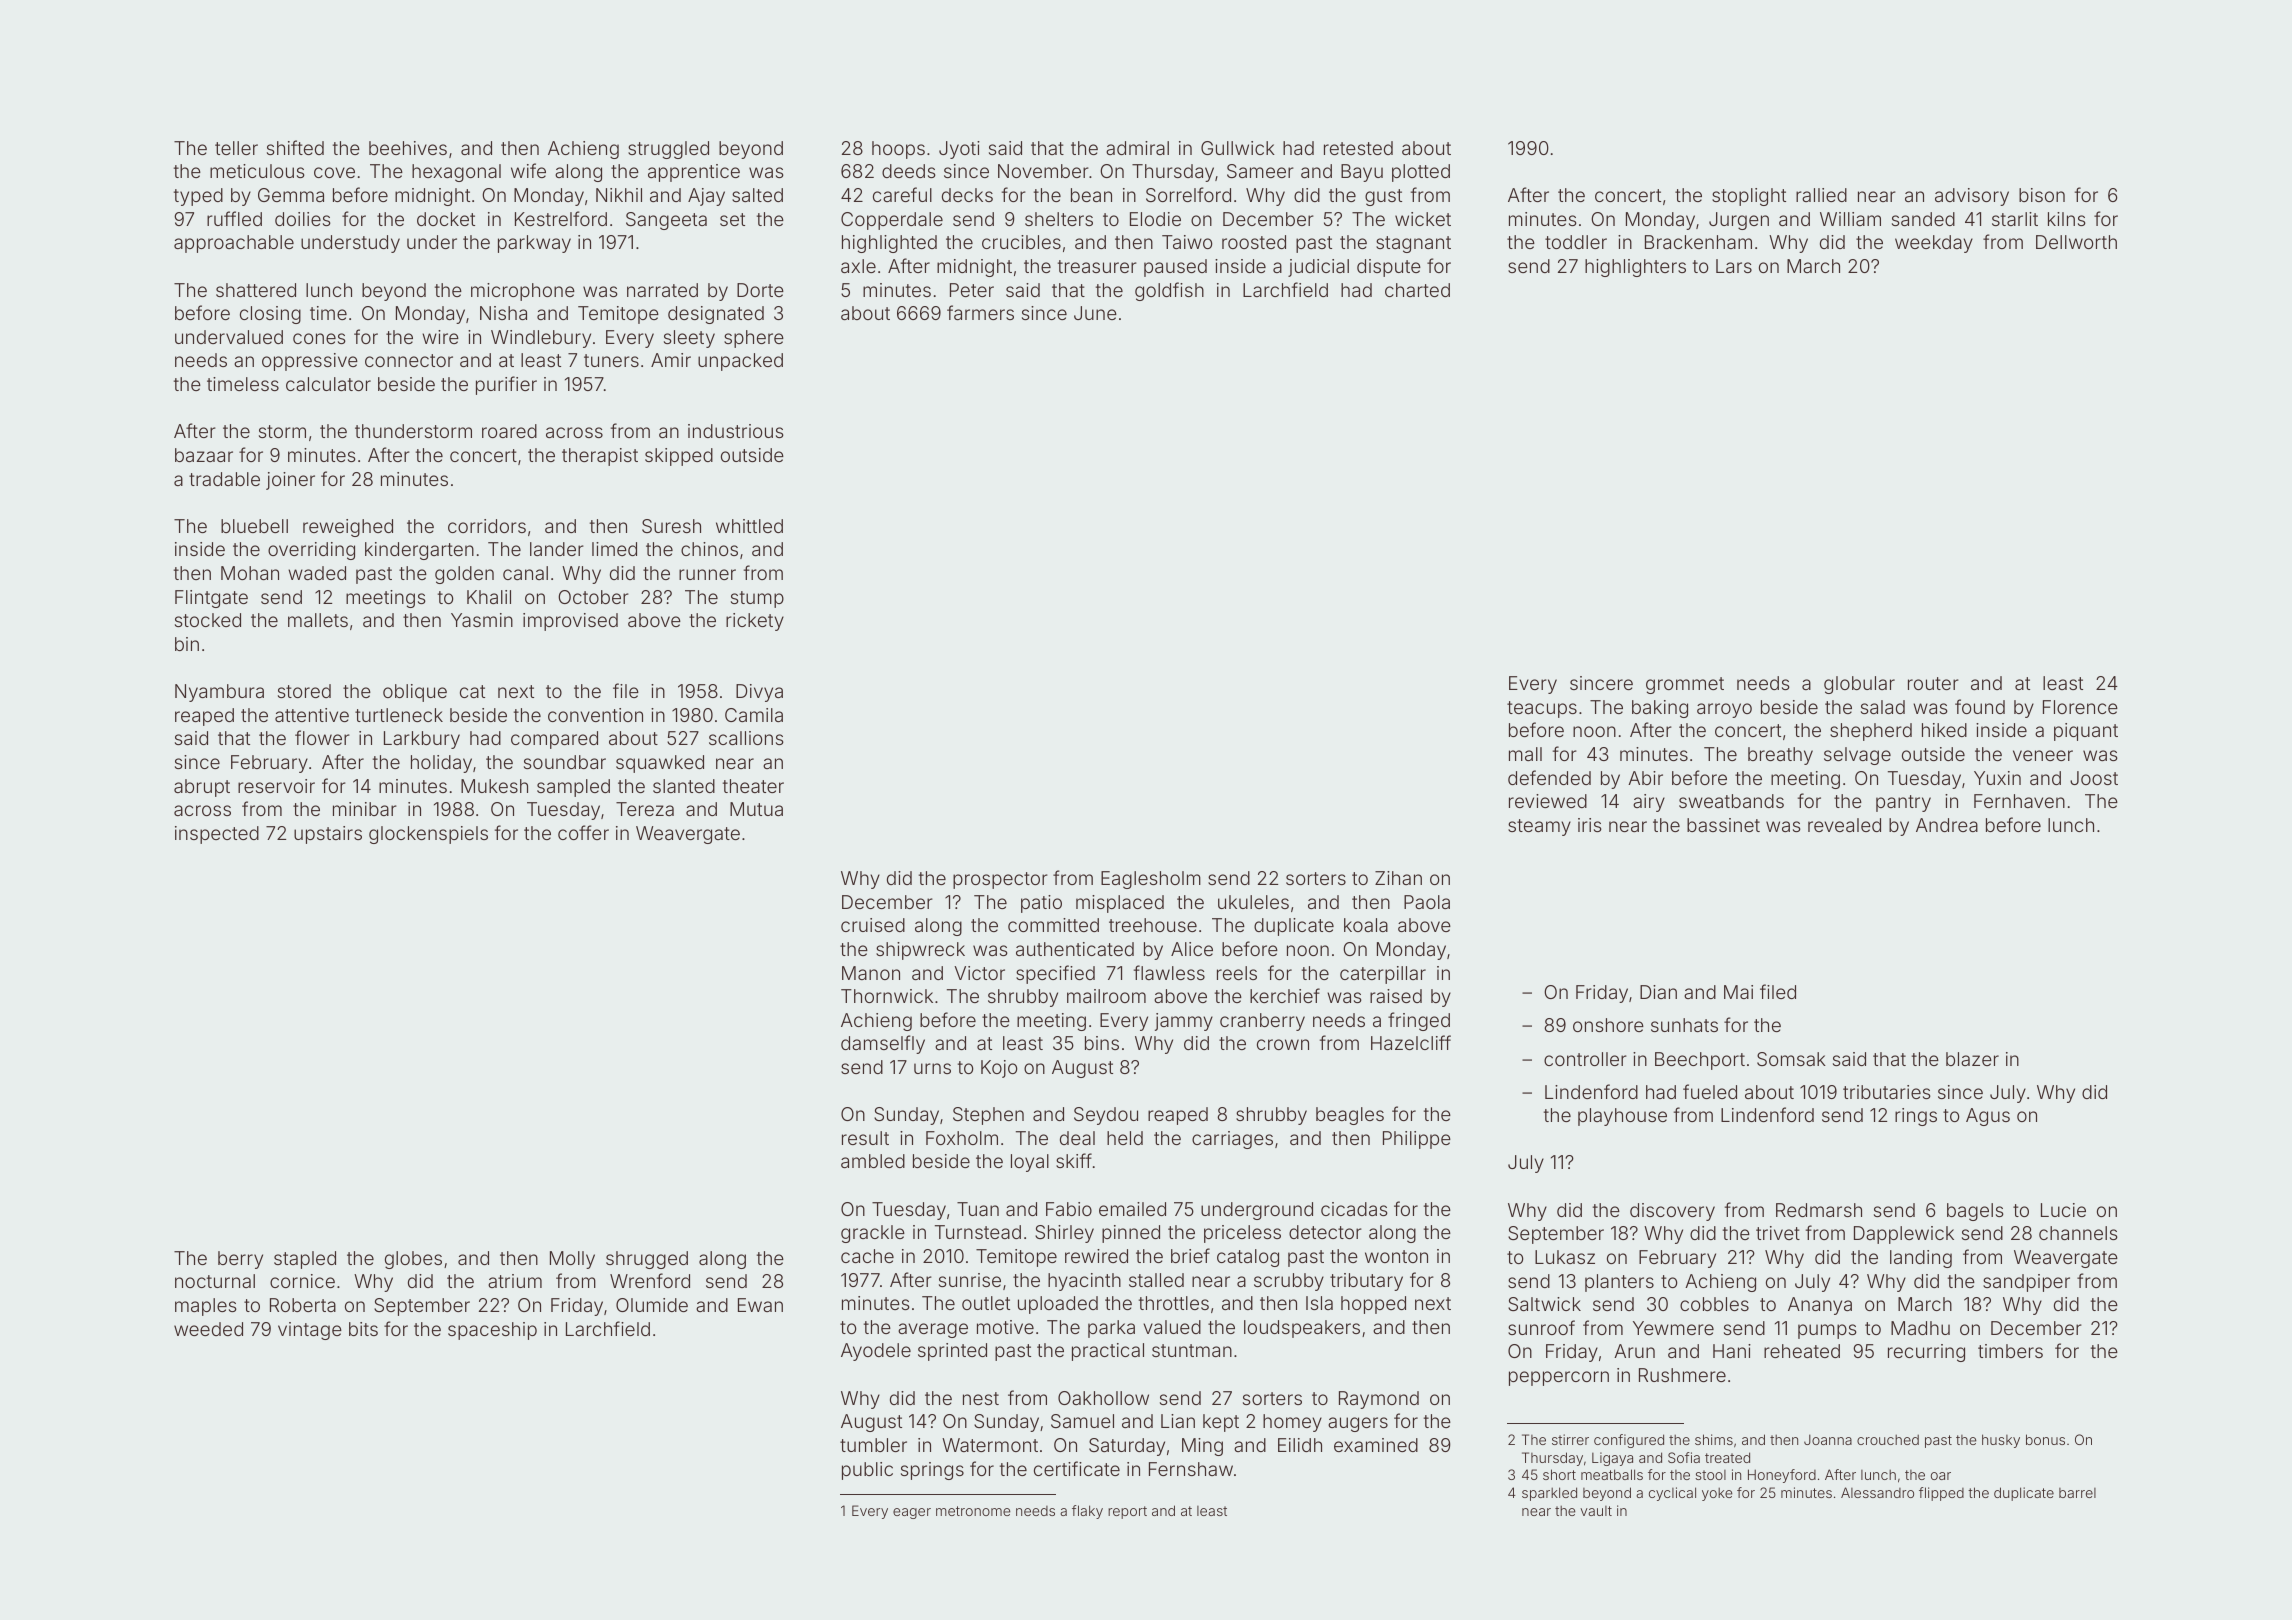 Image resolution: width=2292 pixels, height=1620 pixels. What do you see at coordinates (1933, 683) in the screenshot?
I see `router` at bounding box center [1933, 683].
